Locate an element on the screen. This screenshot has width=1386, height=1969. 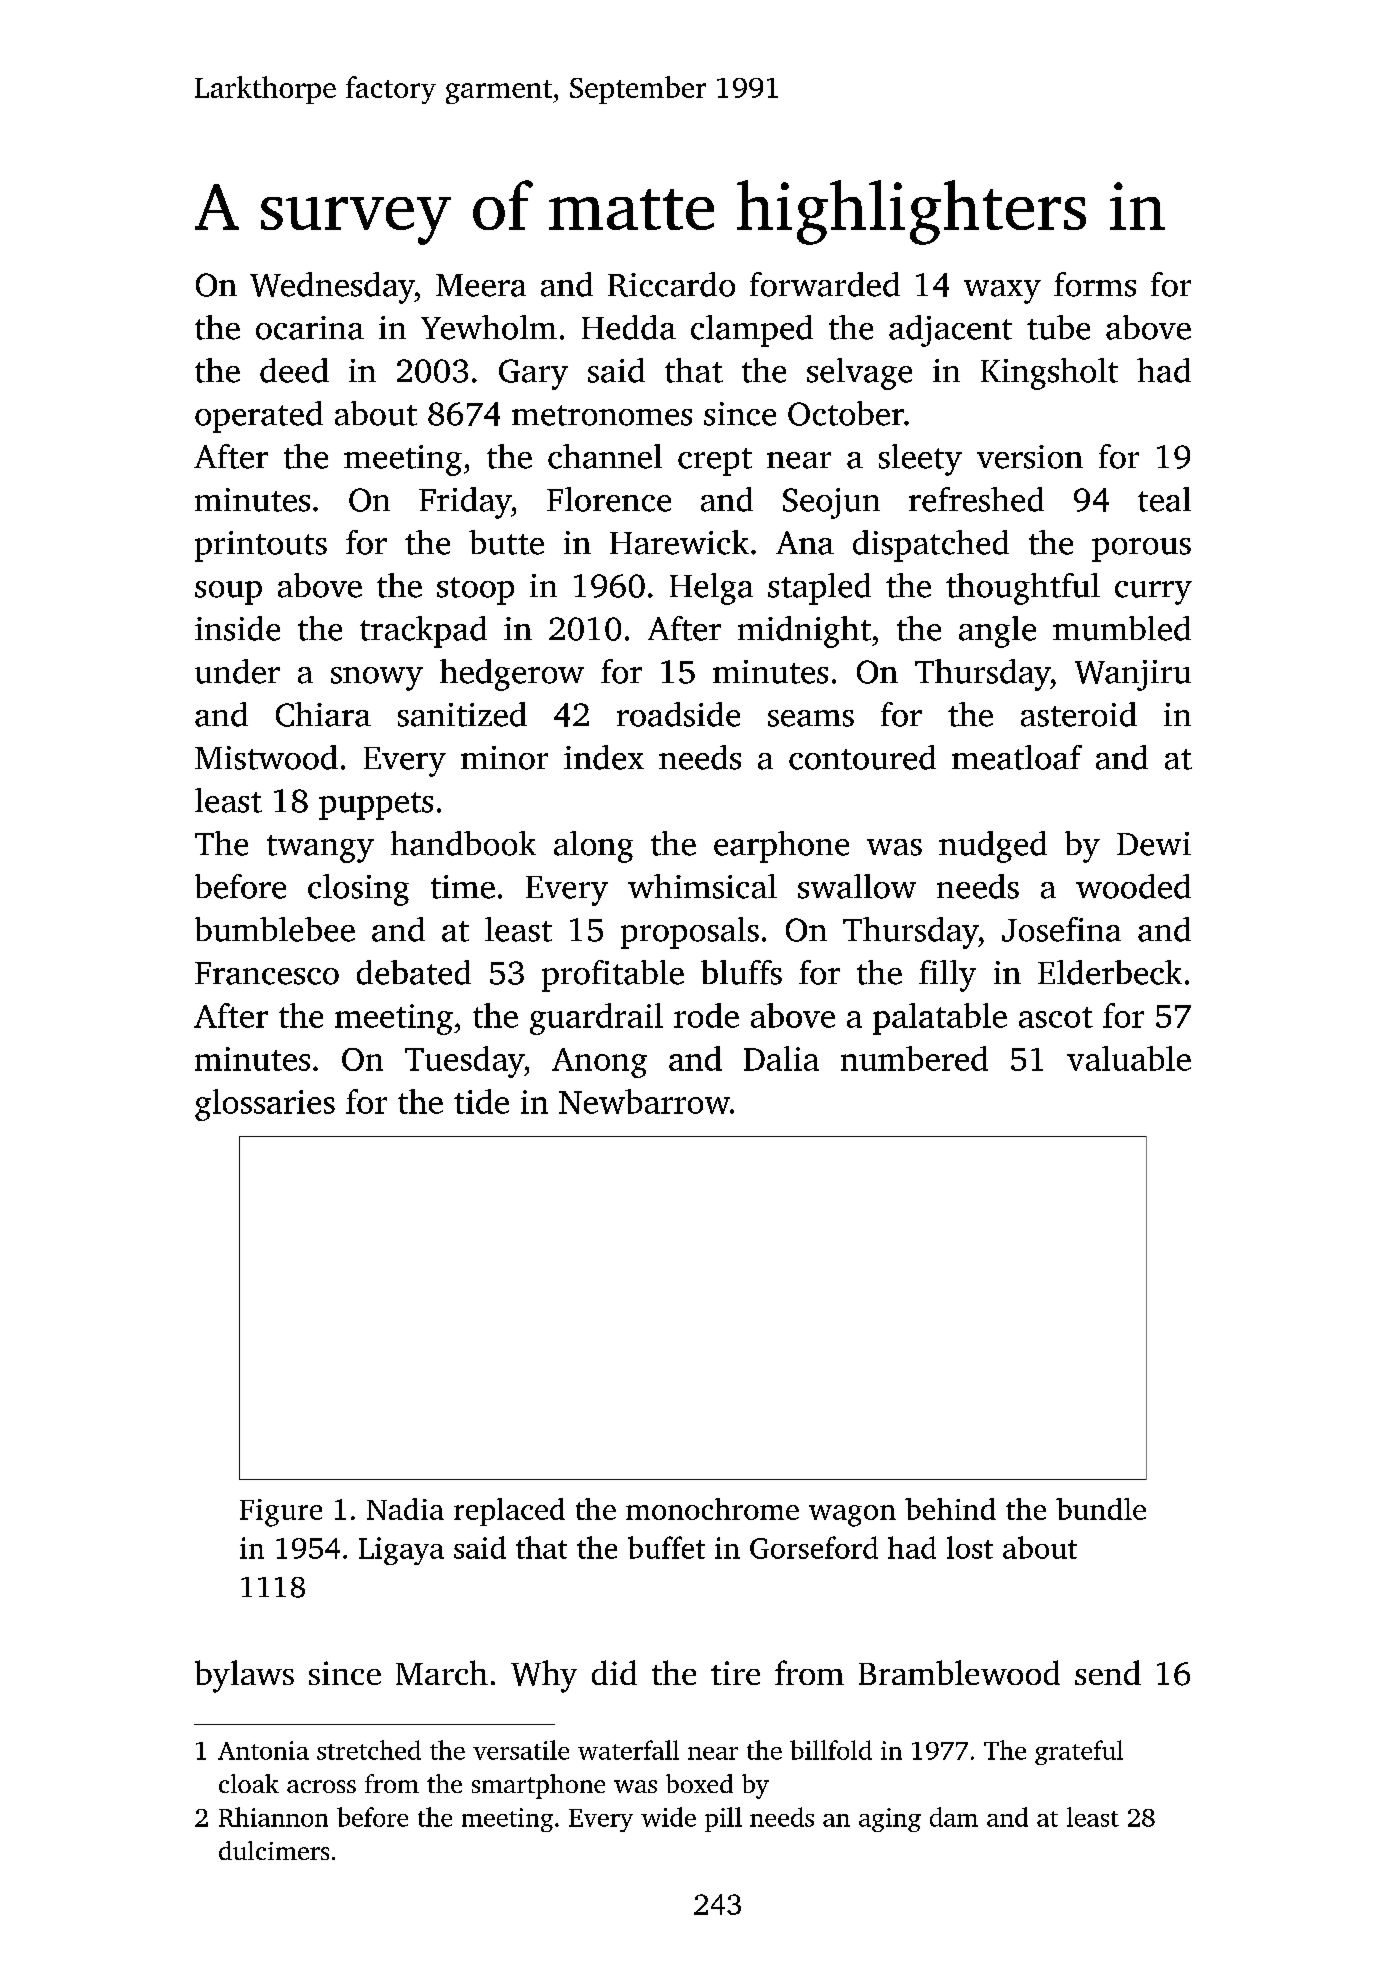
stoop is located at coordinates (475, 591).
